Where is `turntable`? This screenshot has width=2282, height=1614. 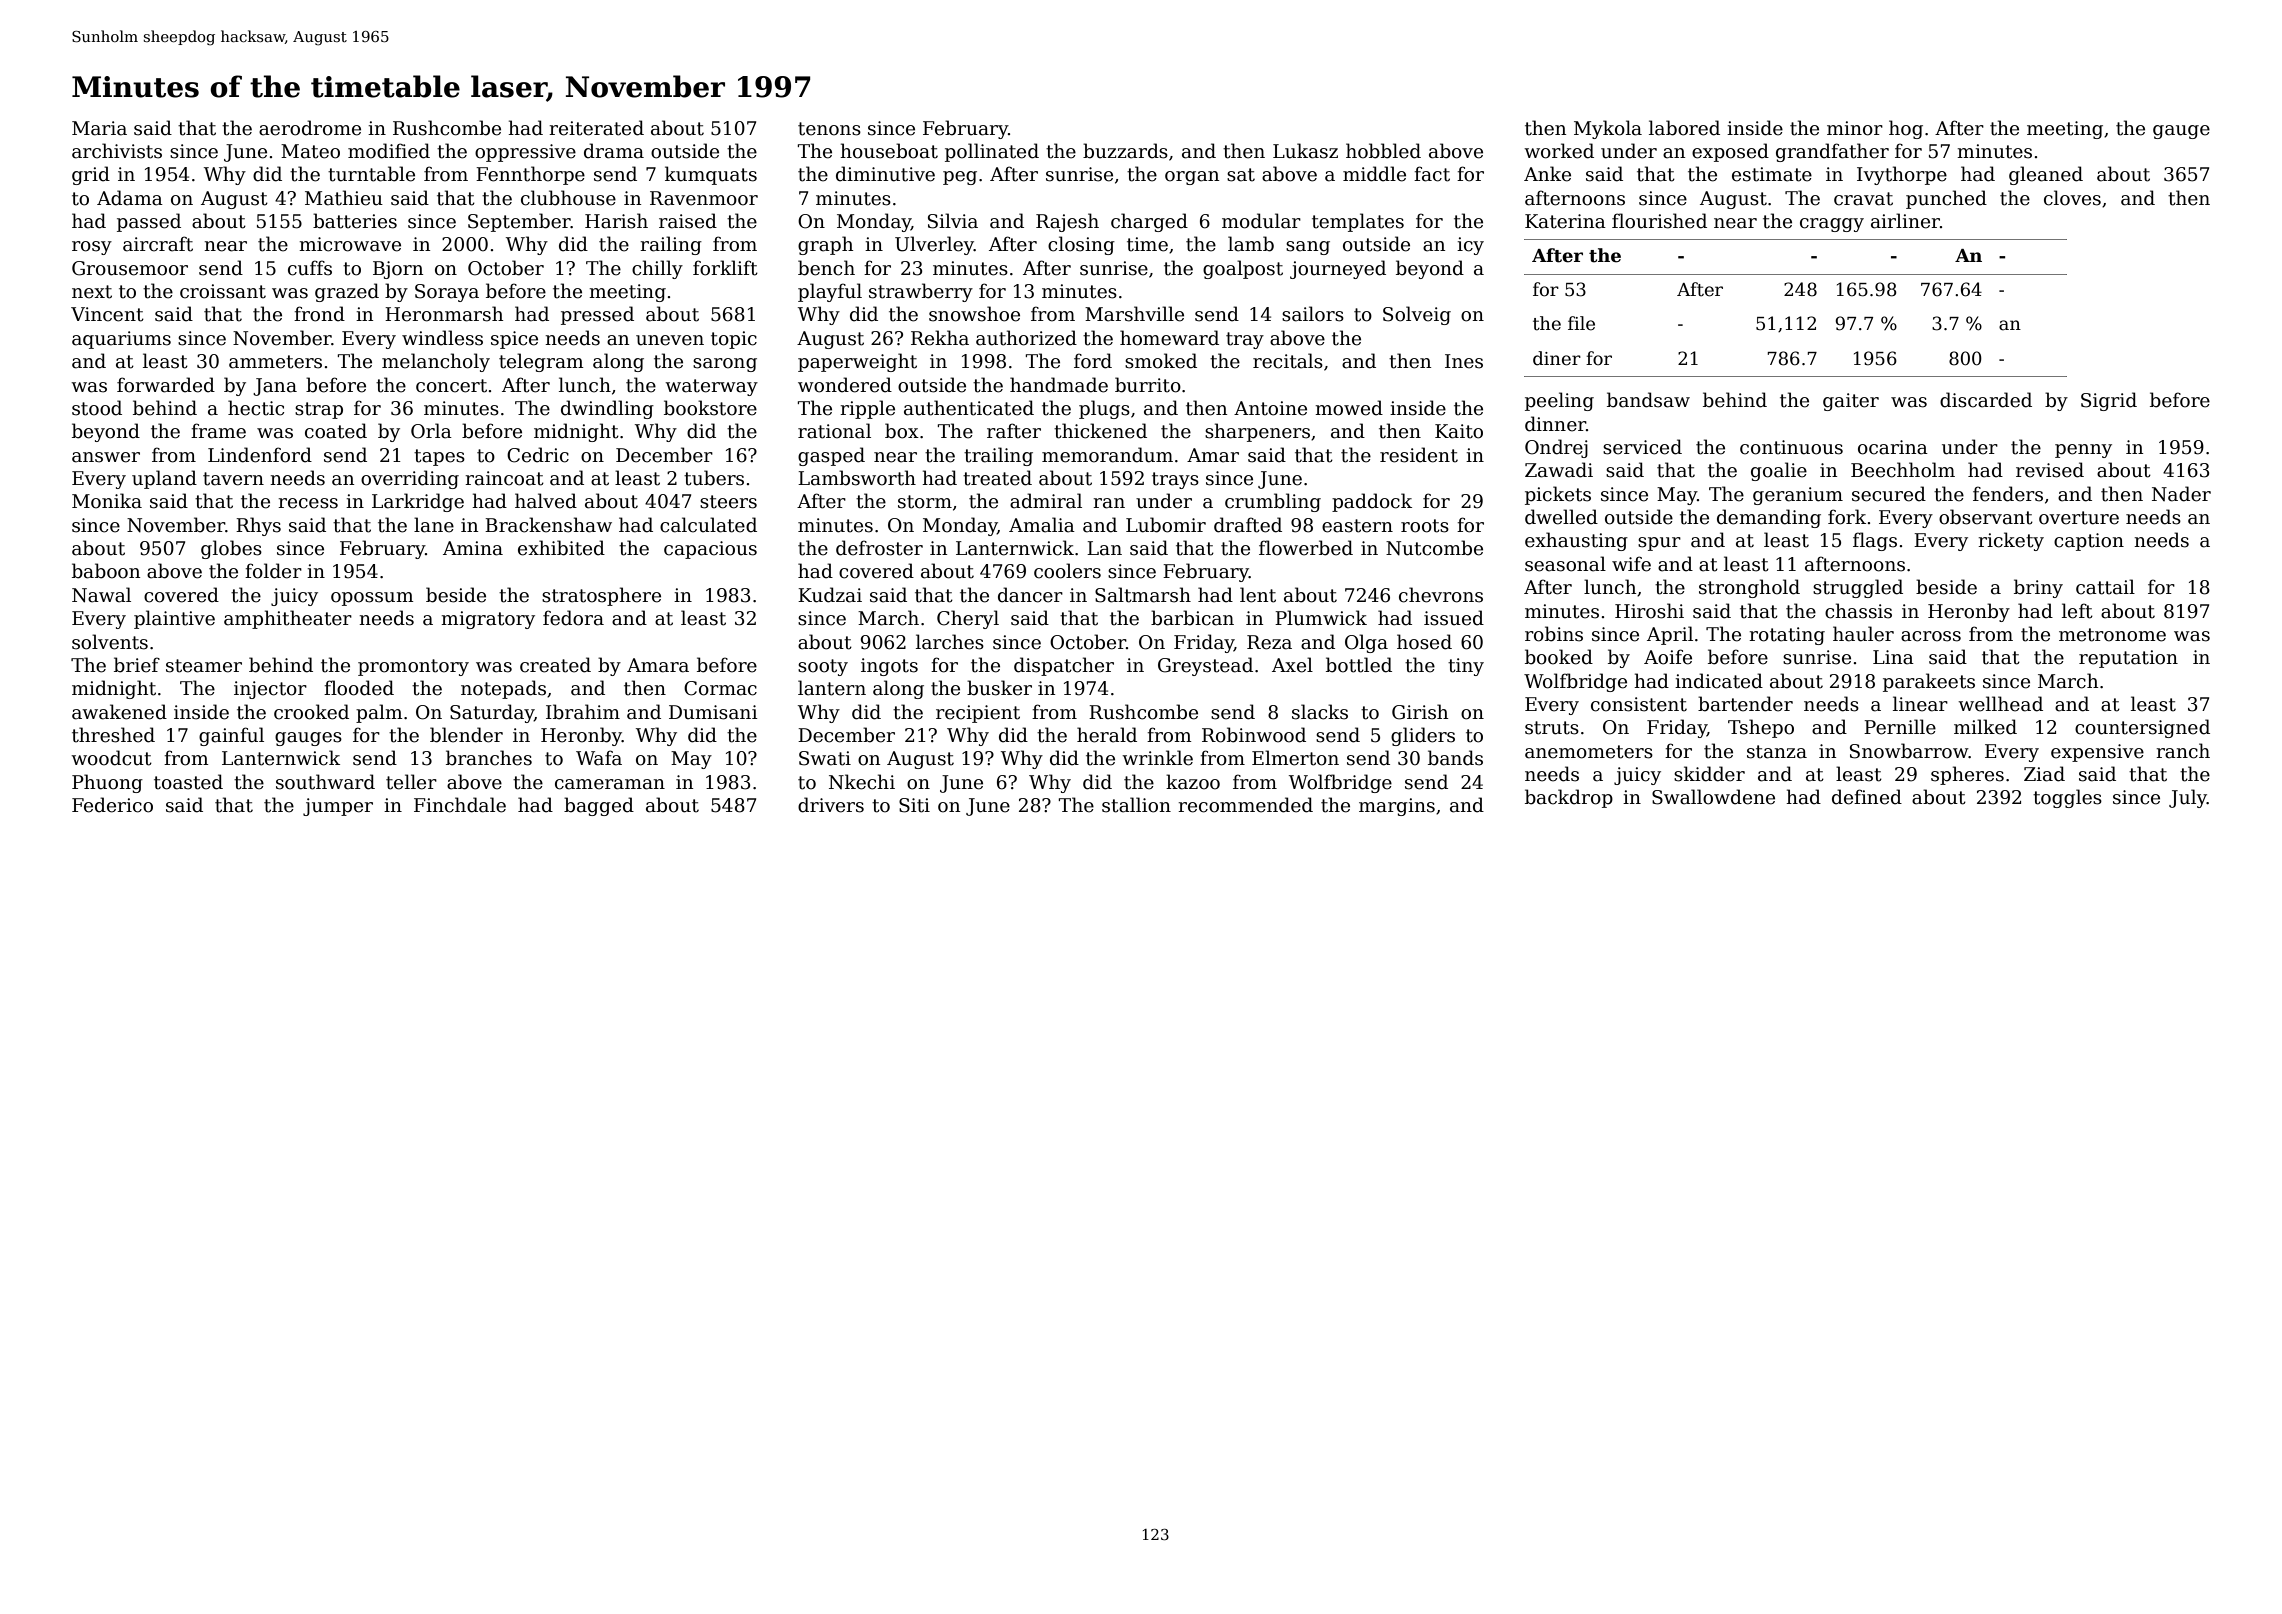 turntable is located at coordinates (371, 174).
